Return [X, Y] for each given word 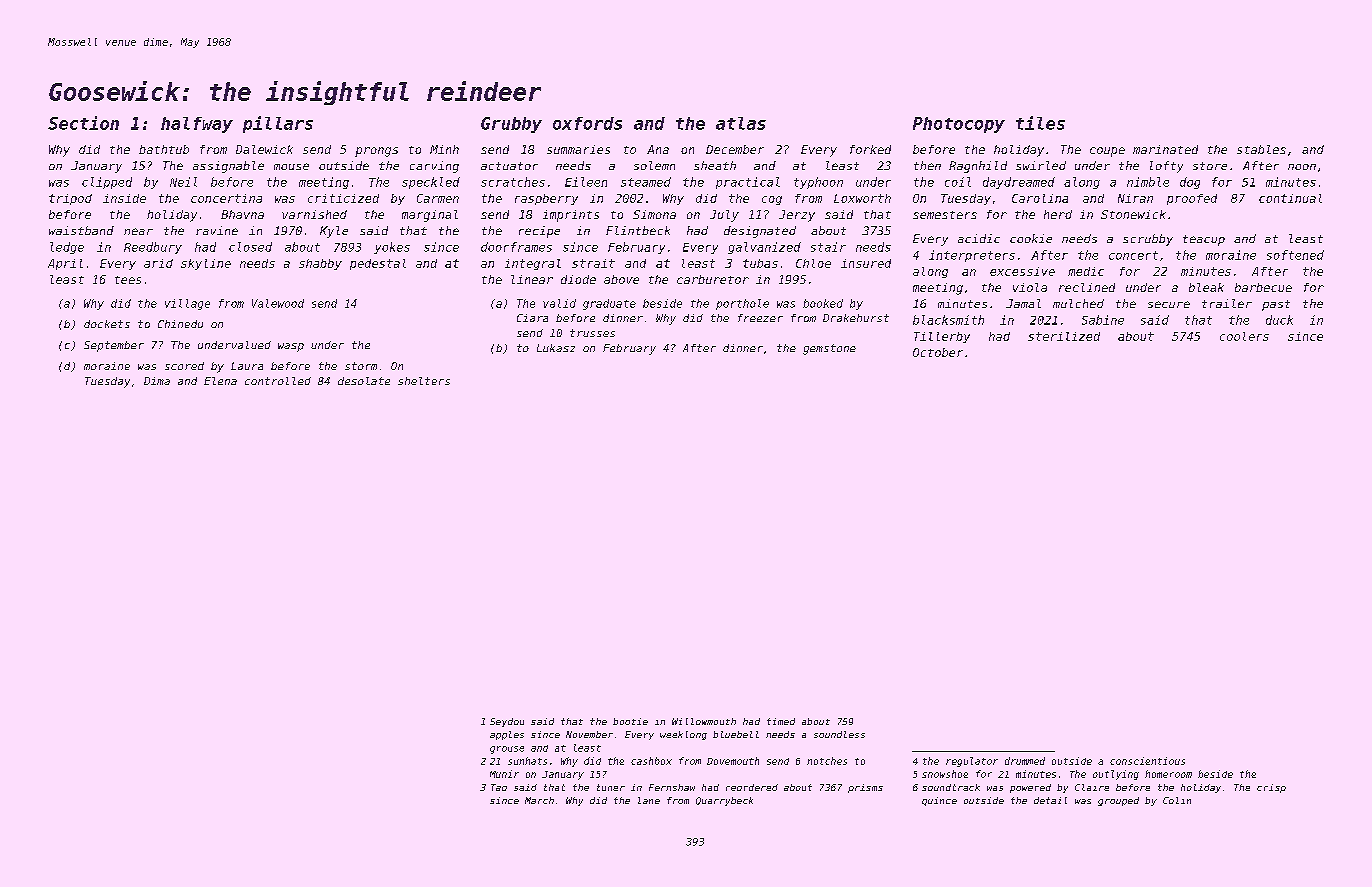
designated [760, 232]
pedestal [378, 264]
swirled [1041, 165]
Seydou [507, 722]
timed [781, 721]
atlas [741, 123]
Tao [499, 787]
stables [1261, 149]
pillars [278, 124]
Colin [1177, 800]
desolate [364, 381]
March [539, 800]
